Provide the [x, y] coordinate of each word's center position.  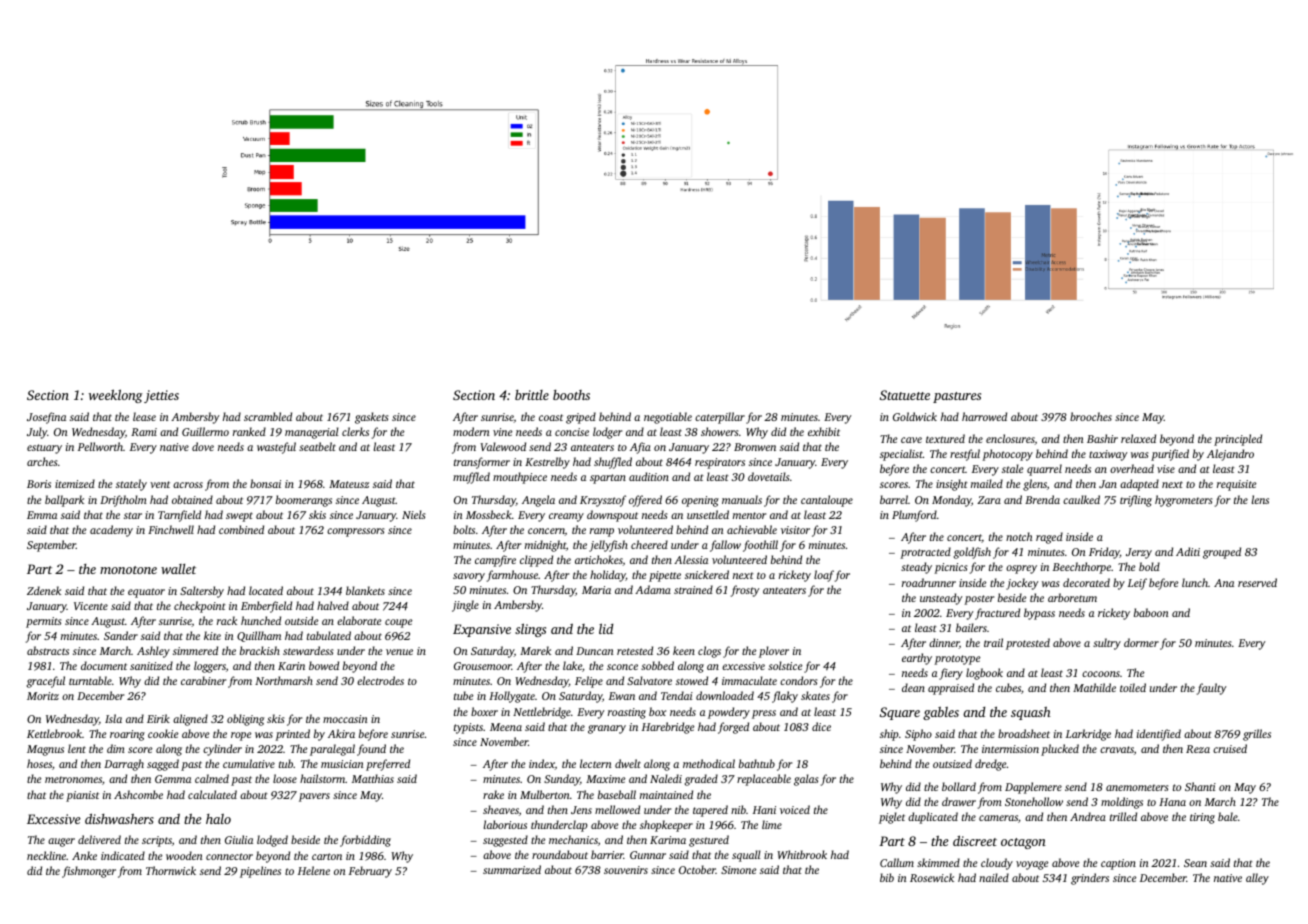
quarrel [1044, 470]
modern [471, 431]
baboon [1151, 612]
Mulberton [544, 794]
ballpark [64, 501]
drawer [959, 801]
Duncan [594, 651]
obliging [245, 720]
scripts [157, 841]
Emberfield [266, 607]
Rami [144, 432]
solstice [785, 665]
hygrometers [1183, 501]
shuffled [613, 463]
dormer [1141, 642]
